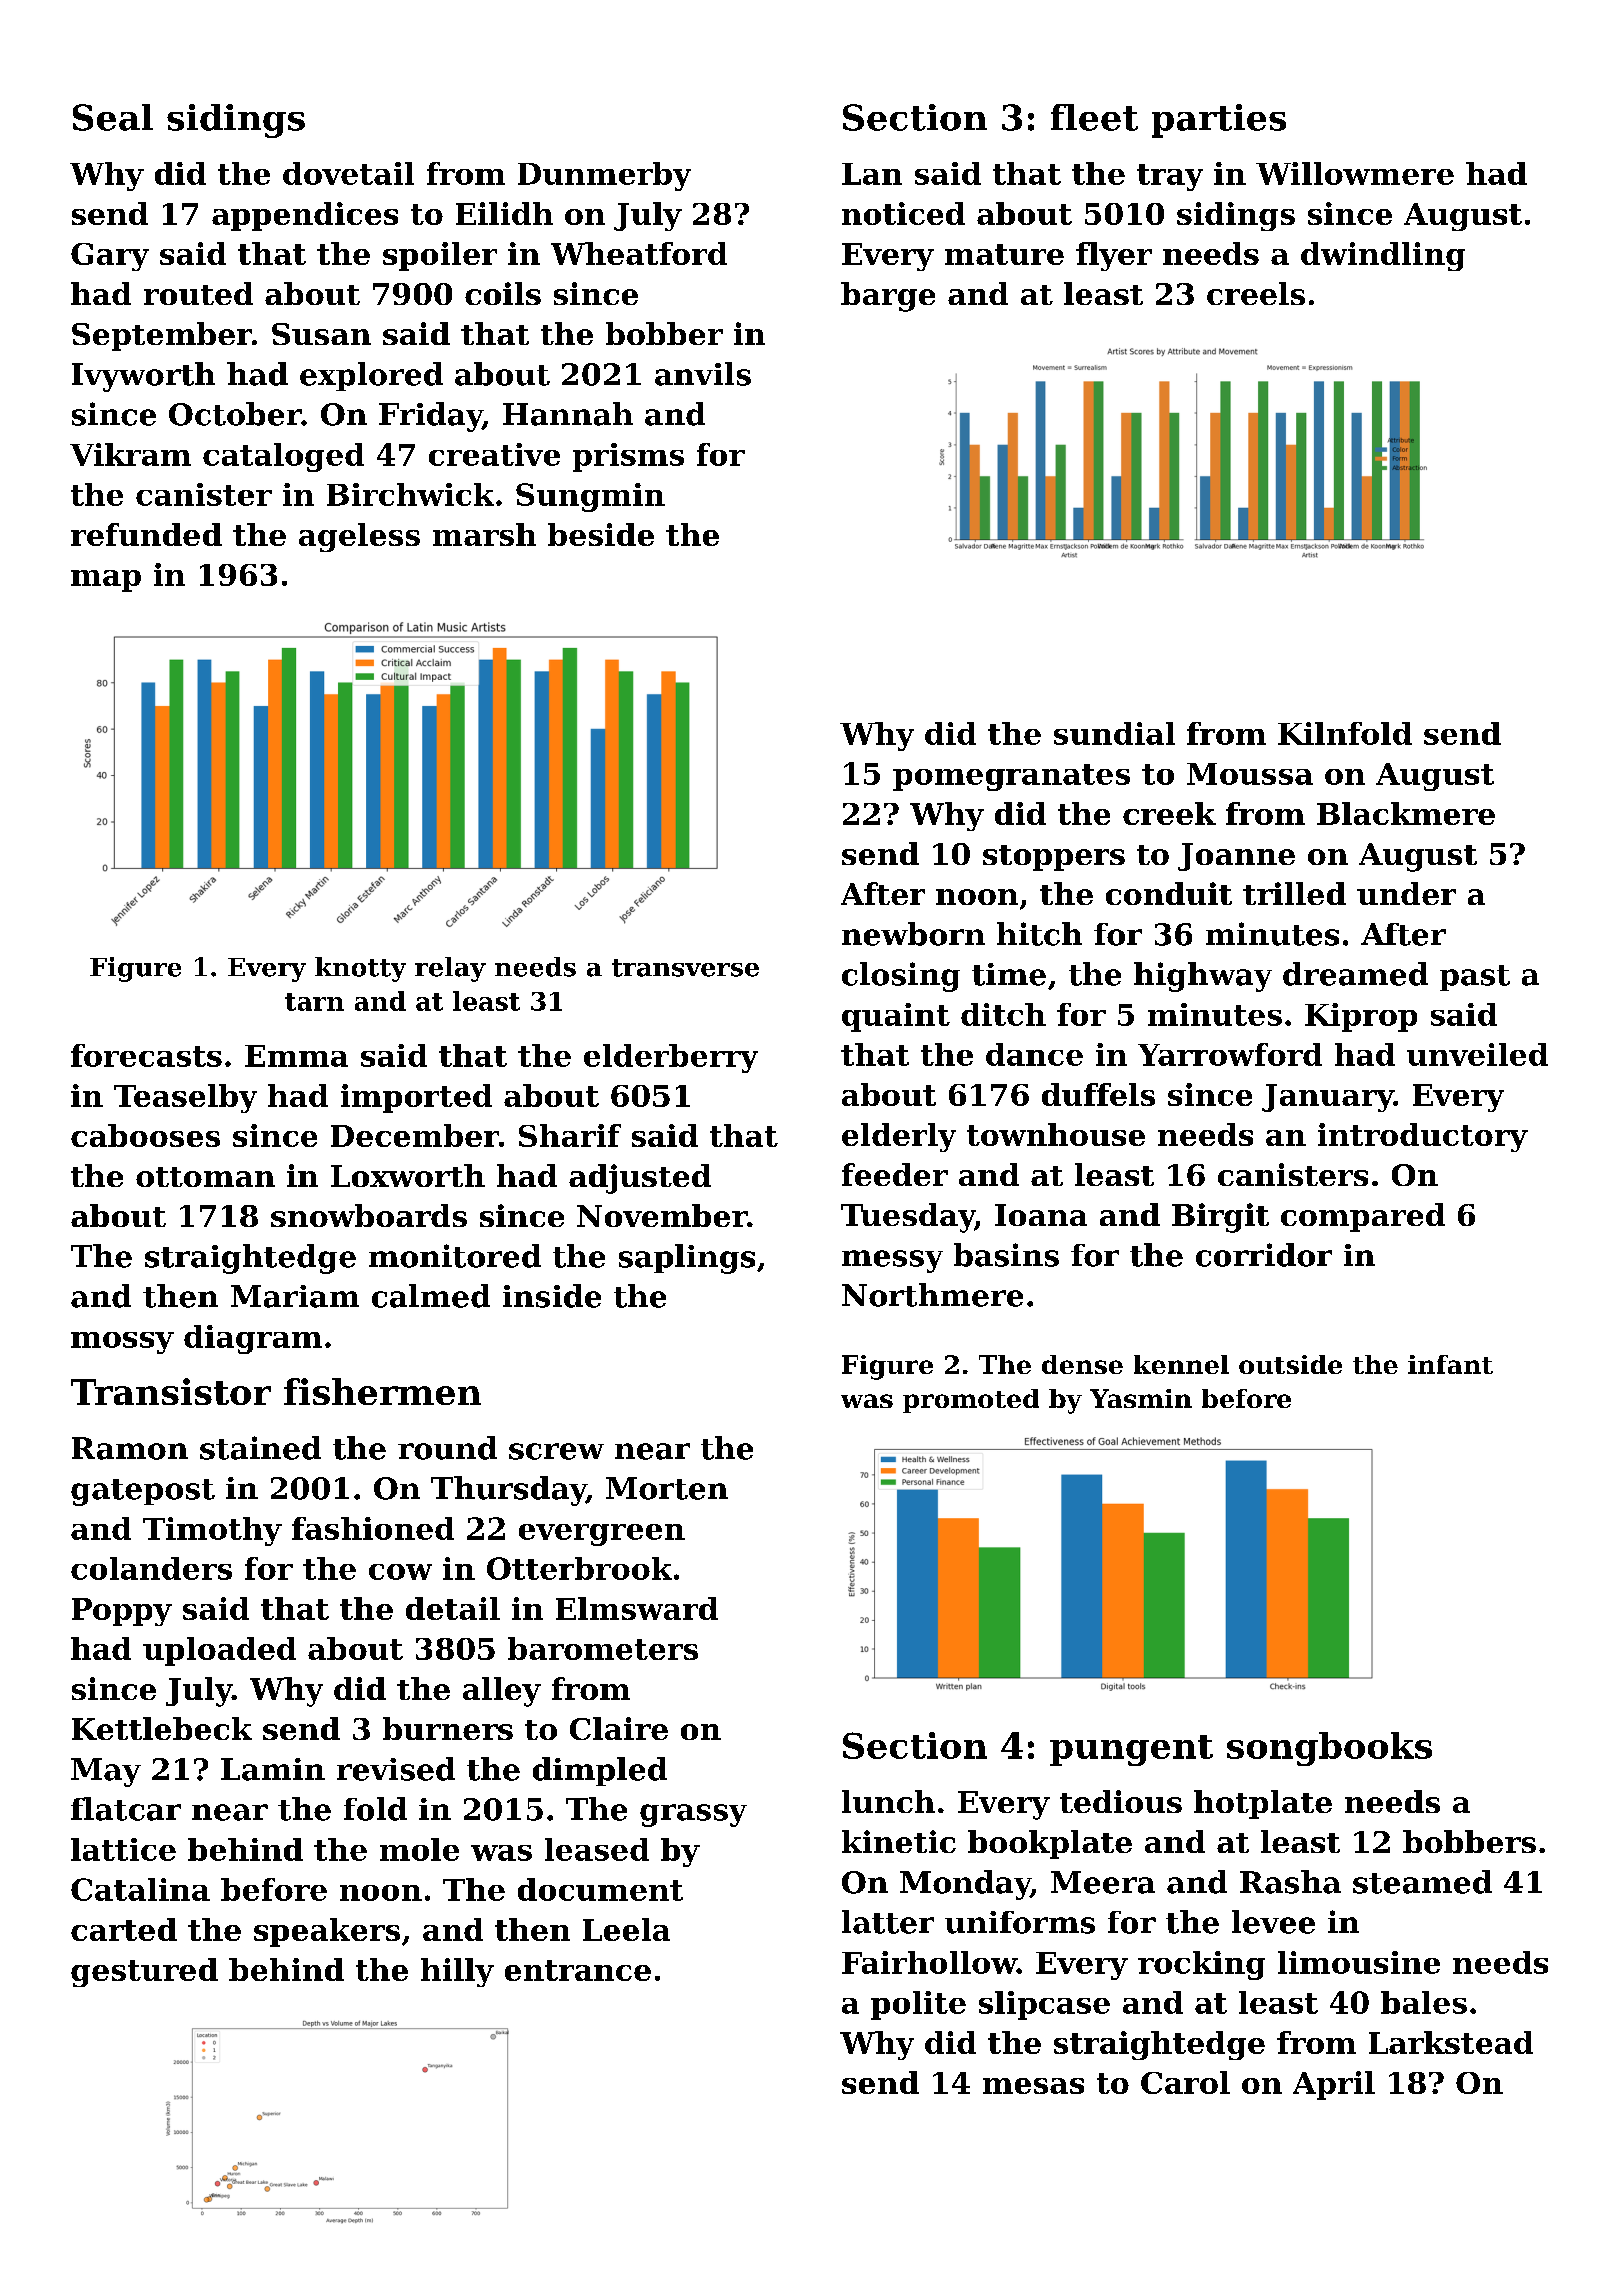 Image resolution: width=1620 pixels, height=2292 pixels. Describe the element at coordinates (1219, 121) in the screenshot. I see `parties` at that location.
